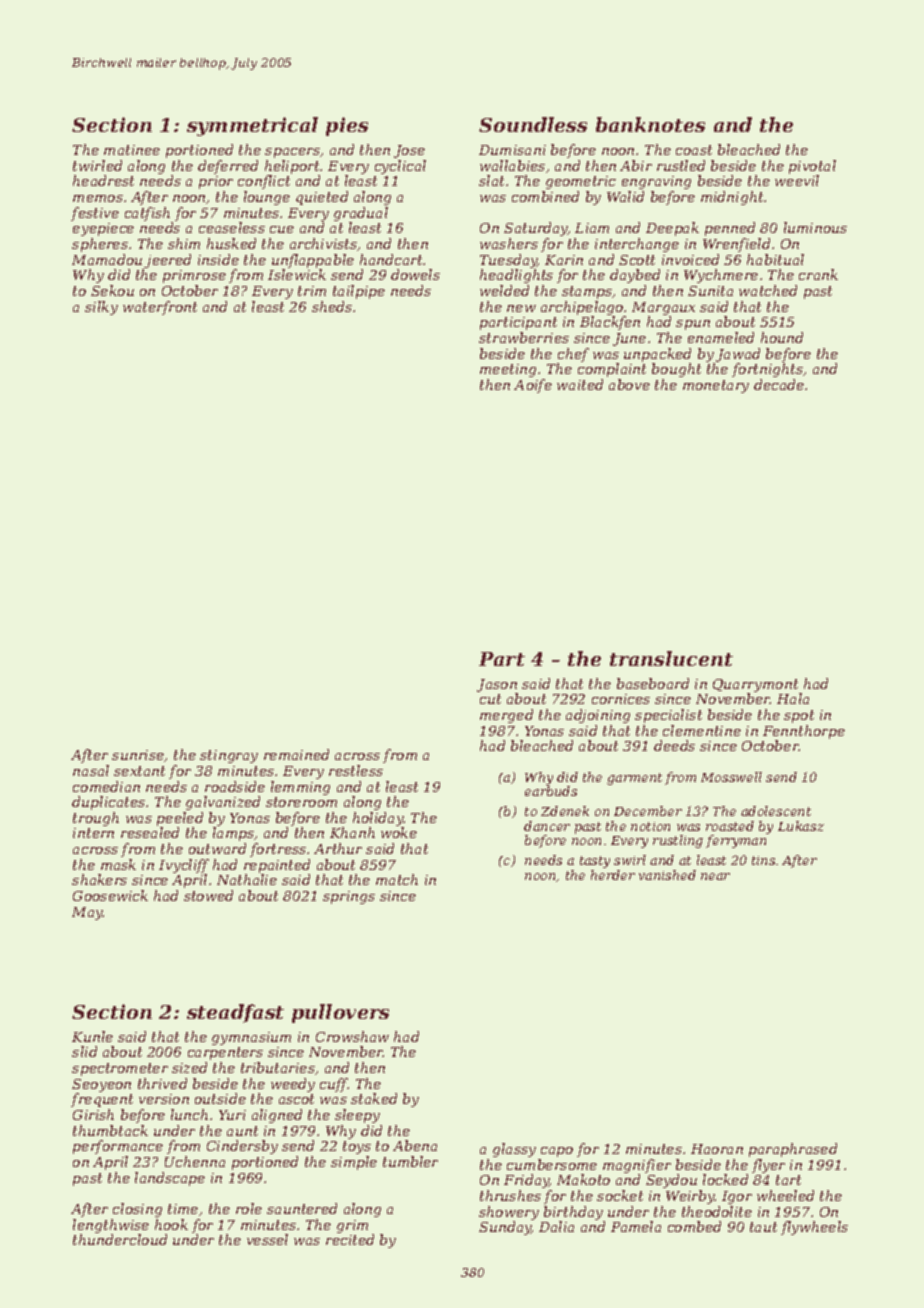 This screenshot has height=1308, width=924. What do you see at coordinates (694, 150) in the screenshot?
I see `coast` at bounding box center [694, 150].
